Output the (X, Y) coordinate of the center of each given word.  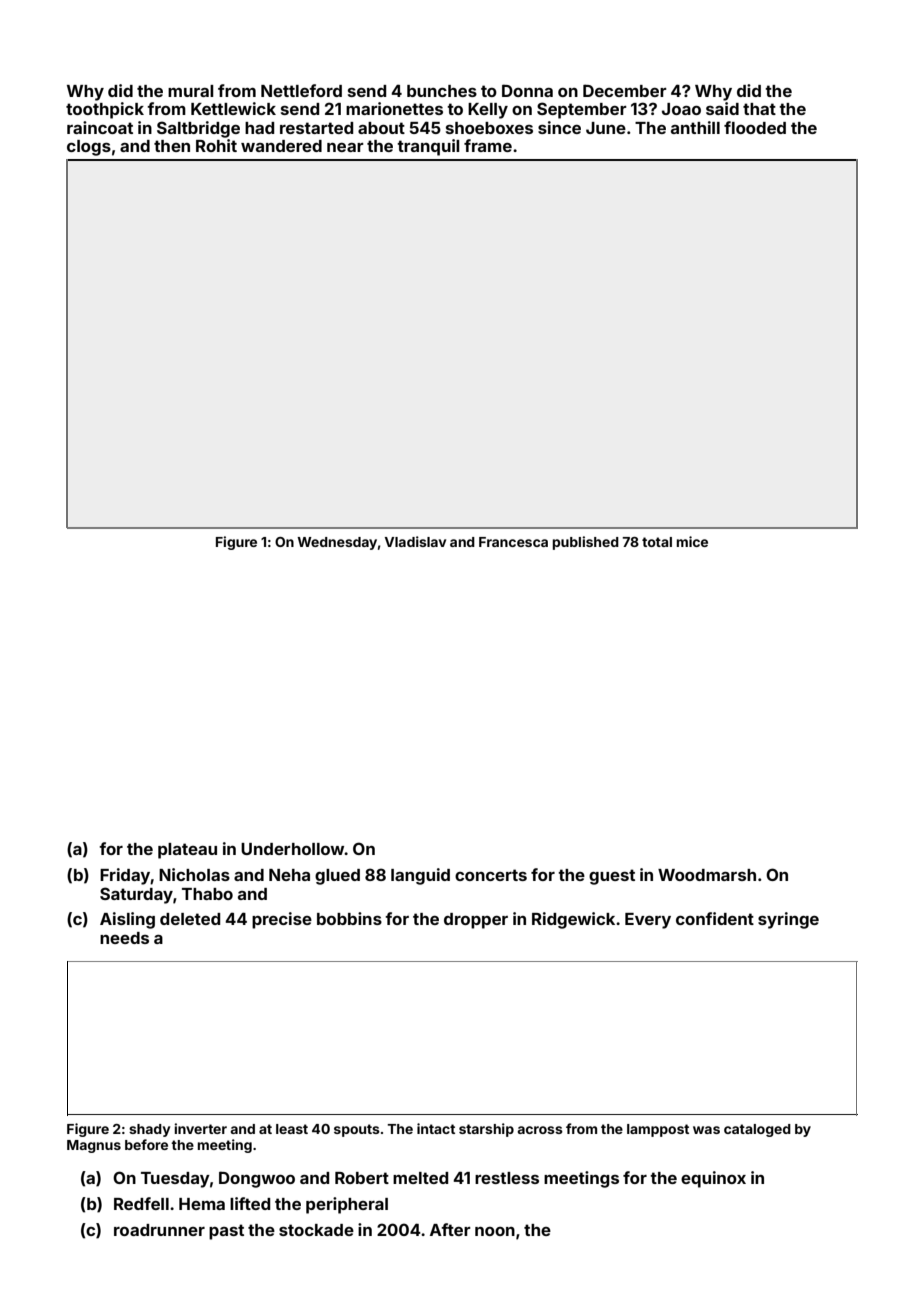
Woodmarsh (707, 875)
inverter (200, 1128)
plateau (187, 851)
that (759, 109)
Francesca (513, 542)
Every (648, 921)
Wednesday (337, 543)
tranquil (428, 147)
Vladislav (415, 541)
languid (420, 876)
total (657, 542)
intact (436, 1128)
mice (692, 541)
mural (191, 91)
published (586, 543)
